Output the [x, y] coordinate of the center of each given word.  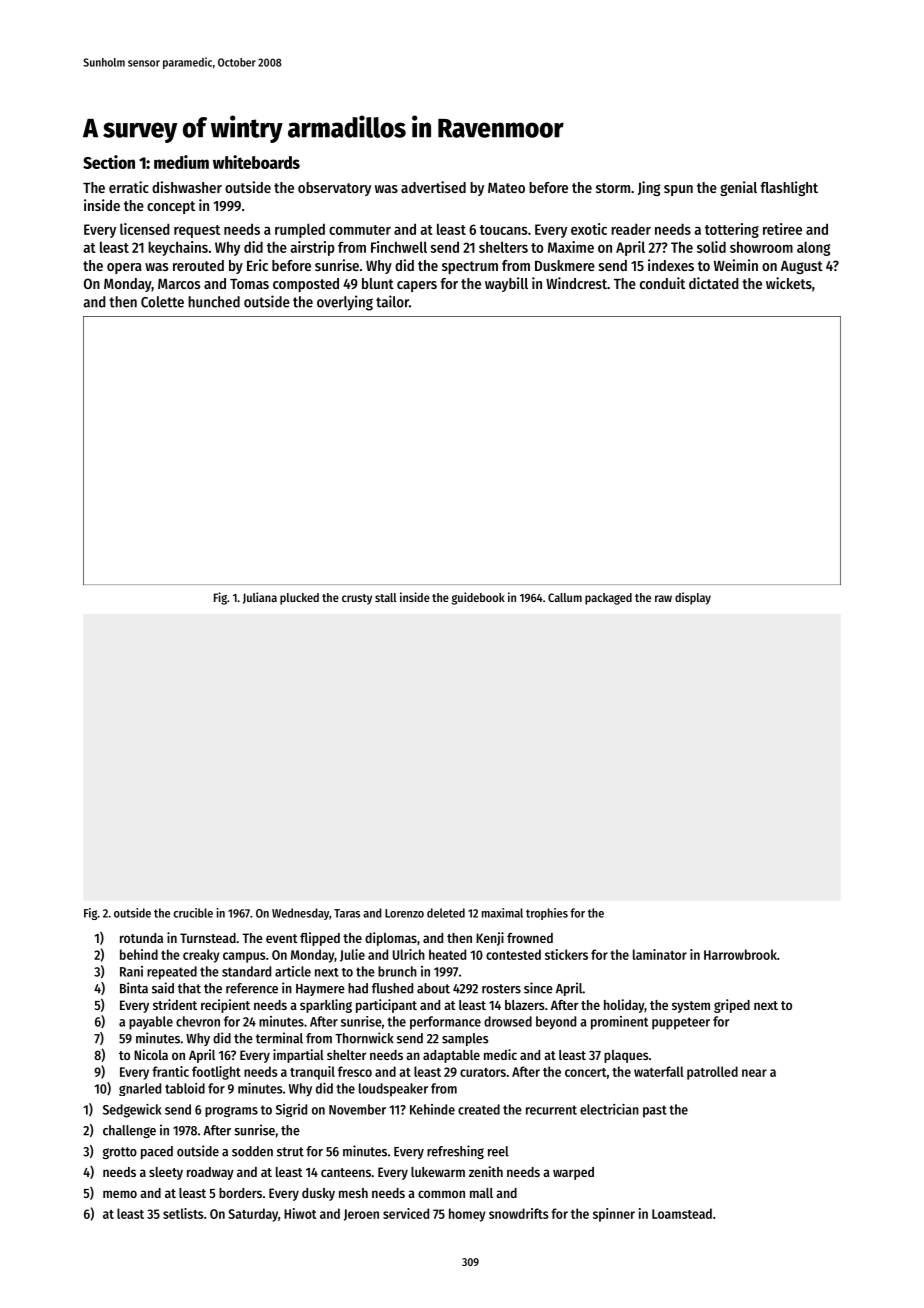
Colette [162, 302]
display [693, 598]
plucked [299, 599]
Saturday [253, 1215]
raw [663, 598]
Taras [347, 913]
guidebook [478, 598]
